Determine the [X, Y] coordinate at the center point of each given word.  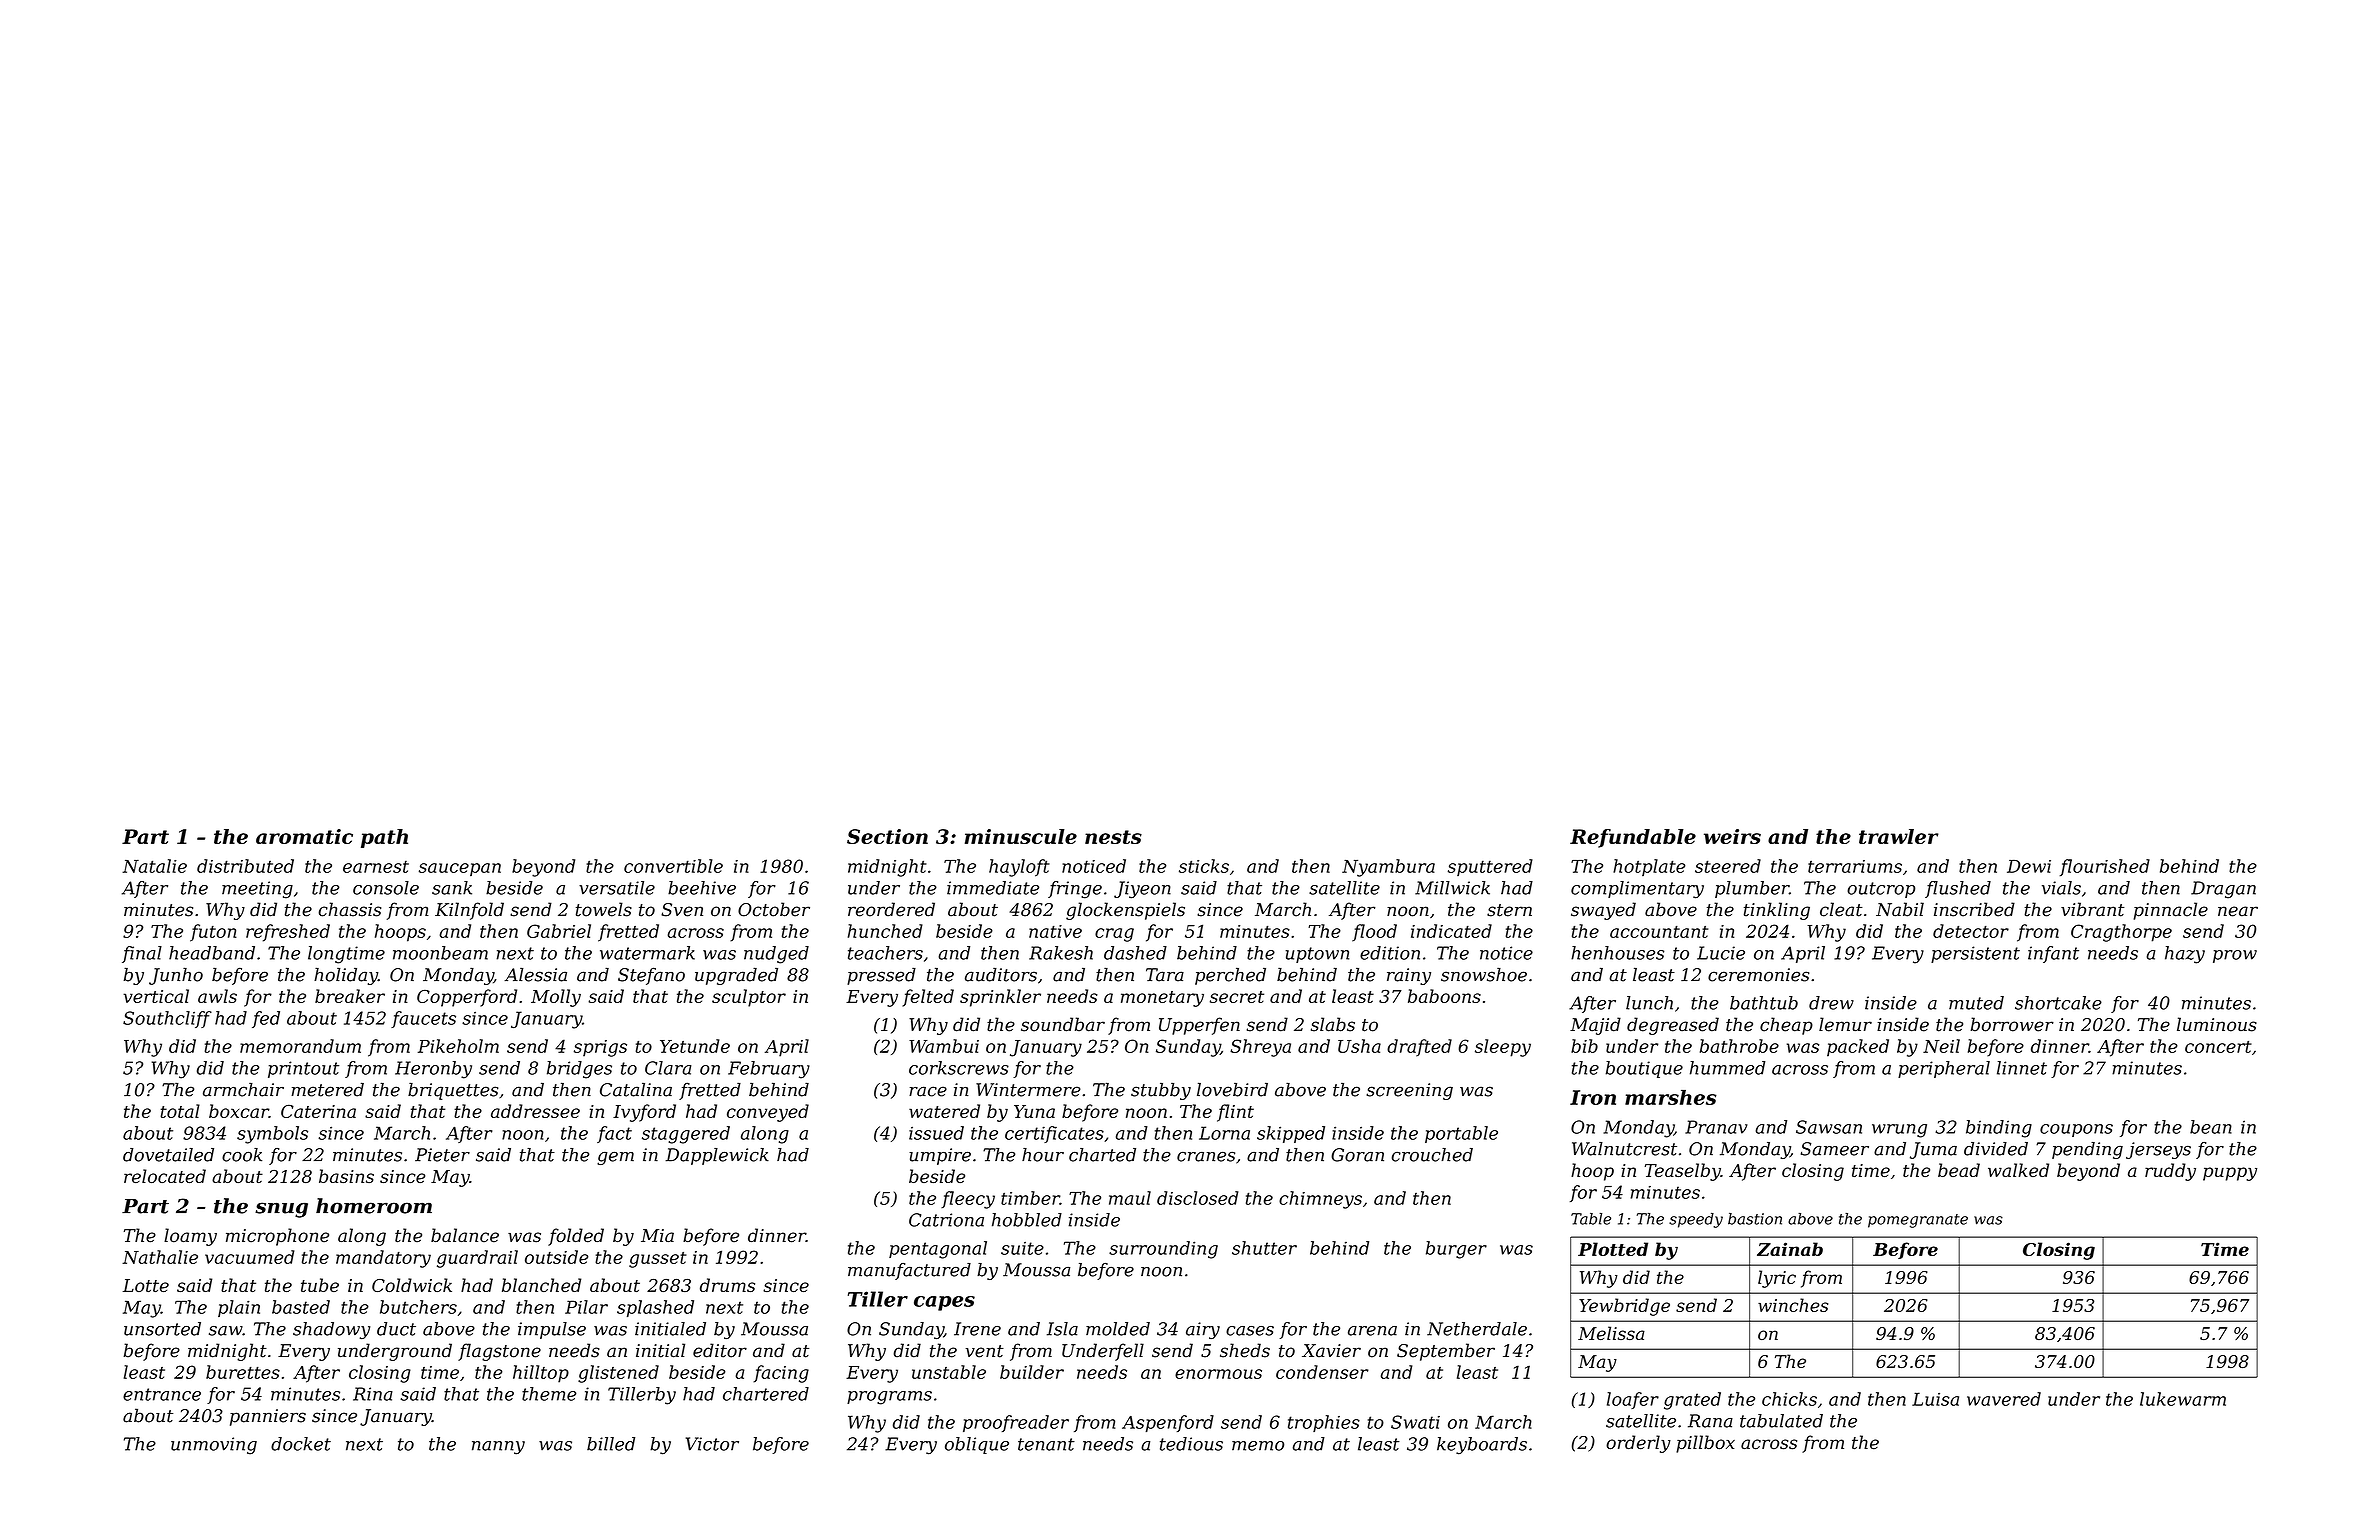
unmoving [214, 1446]
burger [1456, 1250]
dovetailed [168, 1155]
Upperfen [1199, 1026]
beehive [702, 888]
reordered [891, 909]
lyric [1777, 1279]
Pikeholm [458, 1046]
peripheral [1944, 1069]
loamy [190, 1237]
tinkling [1777, 911]
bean [2211, 1127]
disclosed [1198, 1198]
